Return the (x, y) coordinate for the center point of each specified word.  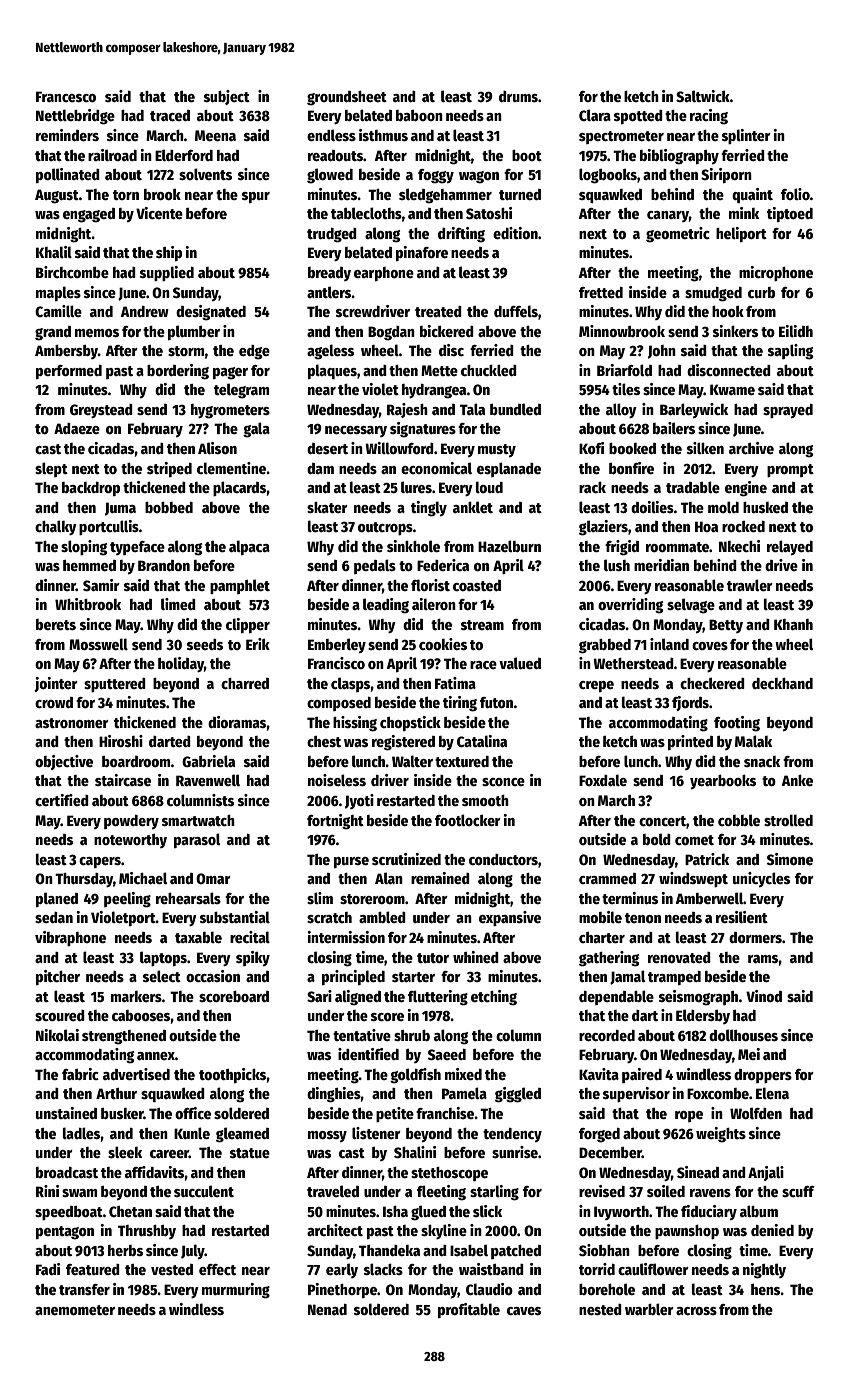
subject (227, 97)
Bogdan (391, 333)
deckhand (782, 683)
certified (62, 800)
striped (169, 469)
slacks (383, 1269)
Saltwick (703, 96)
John (662, 352)
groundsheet (347, 98)
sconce (503, 782)
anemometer (75, 1310)
